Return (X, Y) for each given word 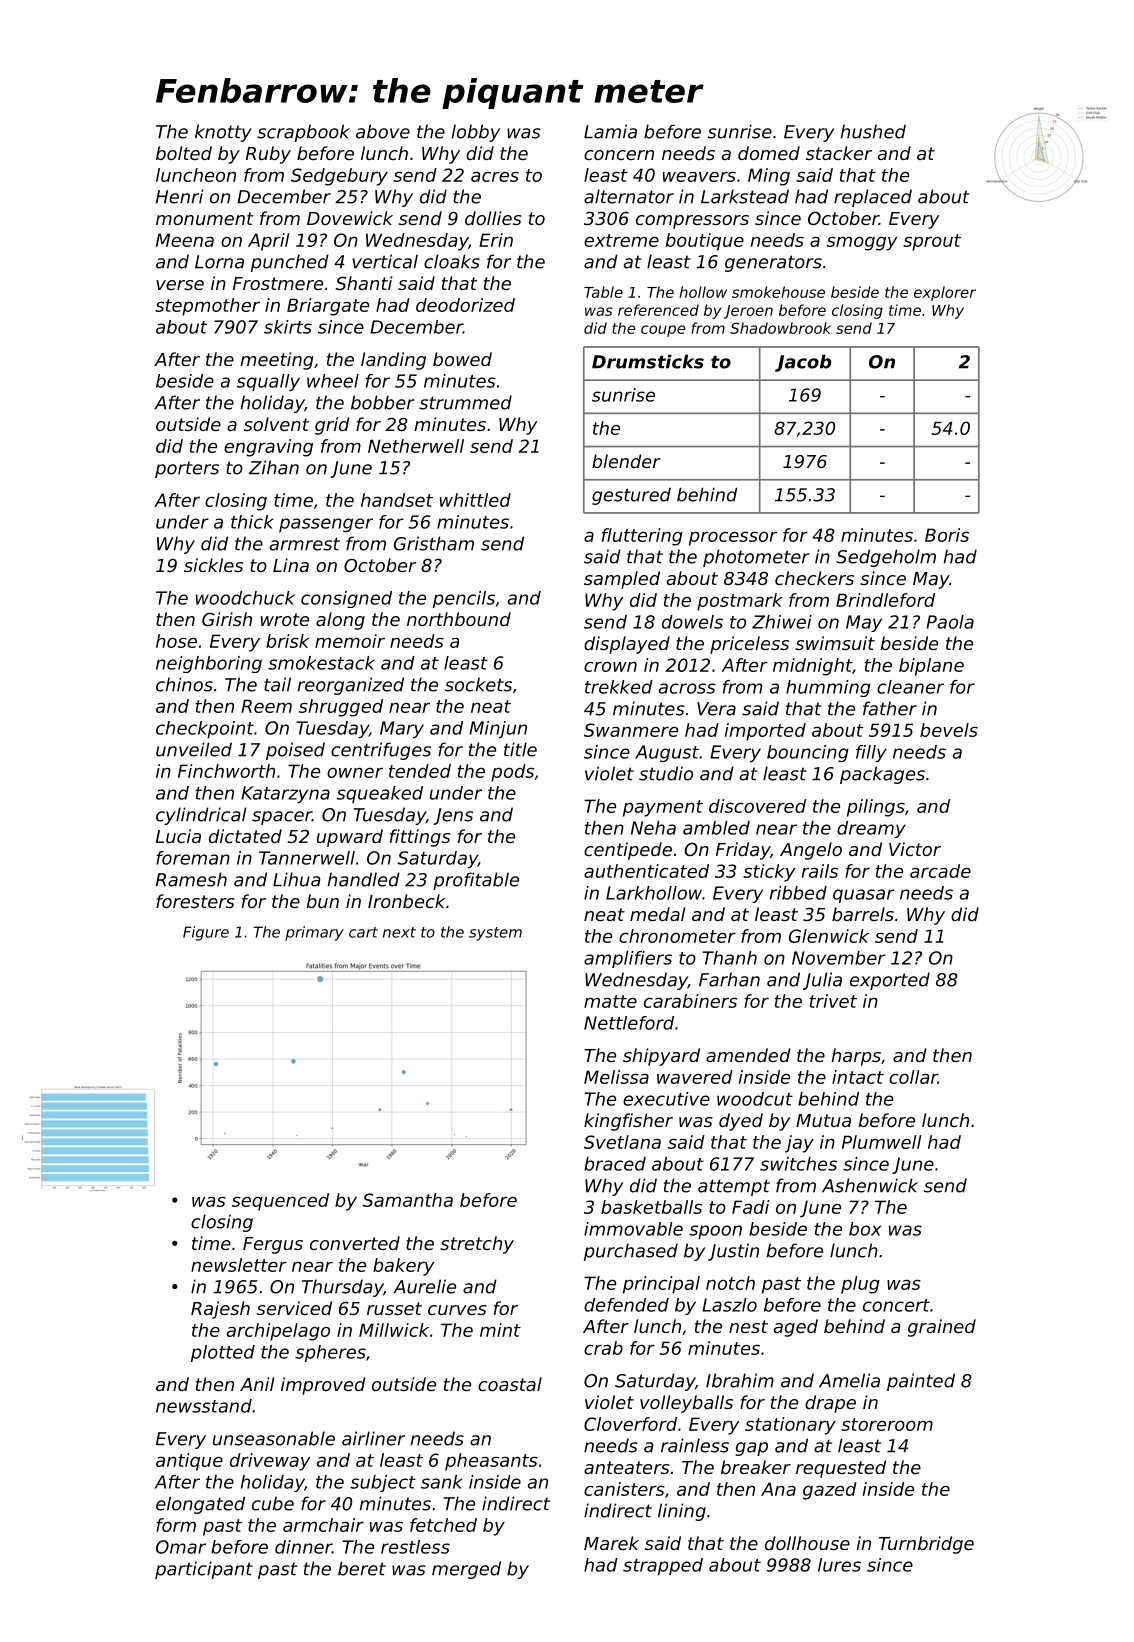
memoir (350, 641)
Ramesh (191, 879)
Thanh (729, 958)
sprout (932, 242)
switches (798, 1164)
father (890, 708)
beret (362, 1568)
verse (180, 285)
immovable (633, 1229)
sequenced (280, 1202)
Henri (179, 196)
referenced (658, 310)
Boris (947, 535)
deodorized (465, 305)
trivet (833, 1001)
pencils (464, 599)
